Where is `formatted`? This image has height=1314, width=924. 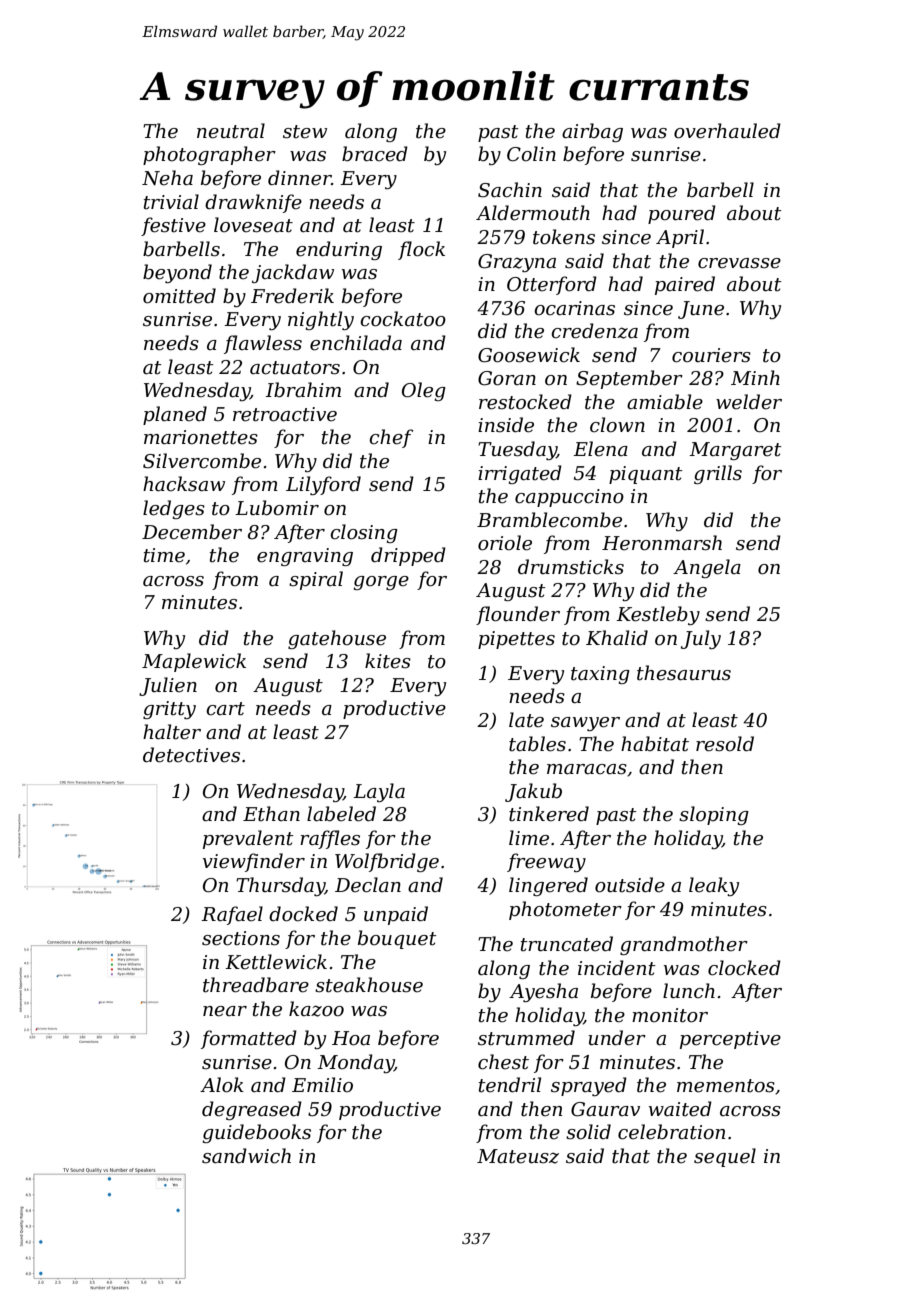
formatted is located at coordinates (249, 1039).
